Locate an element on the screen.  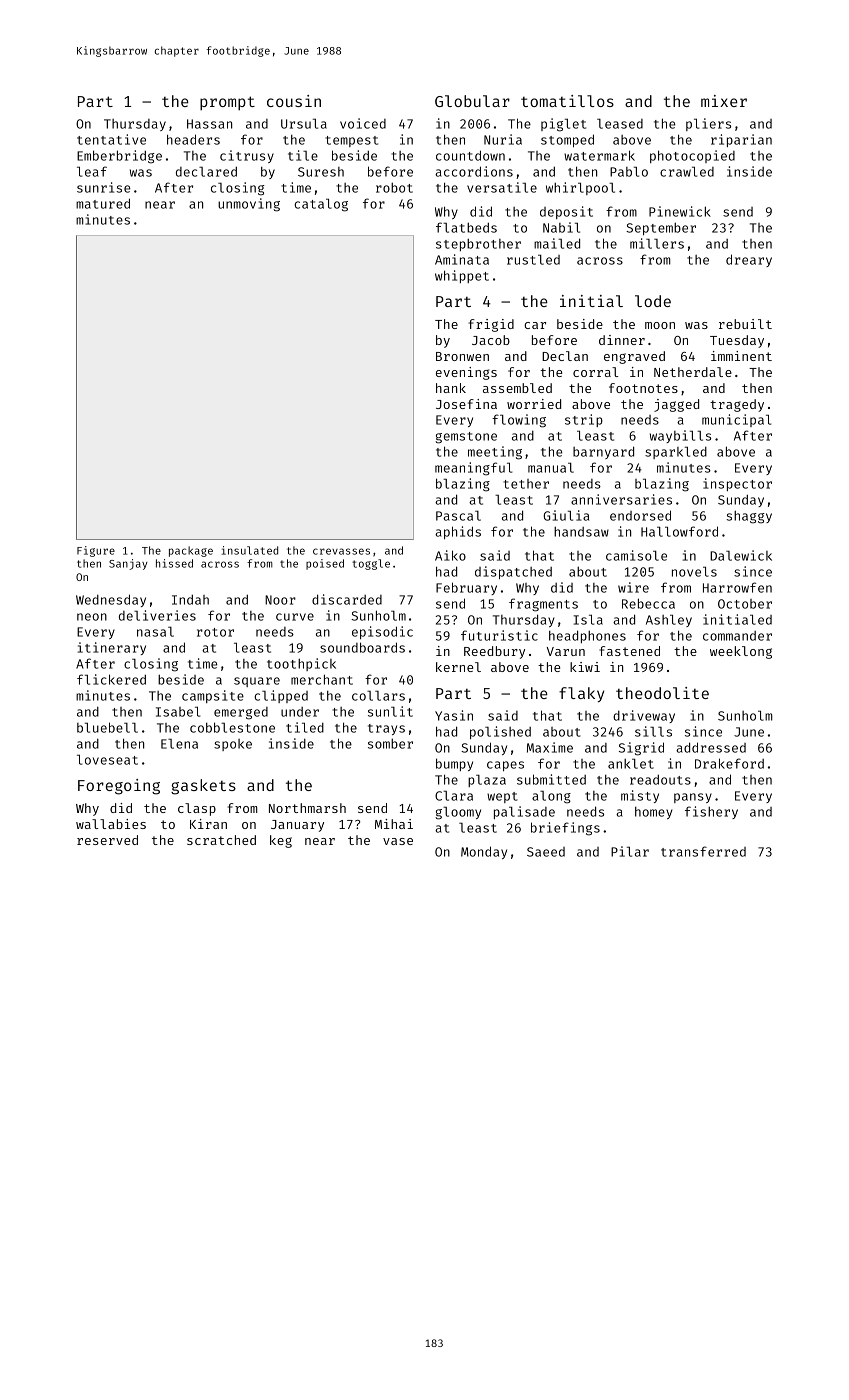
Globular is located at coordinates (472, 101).
